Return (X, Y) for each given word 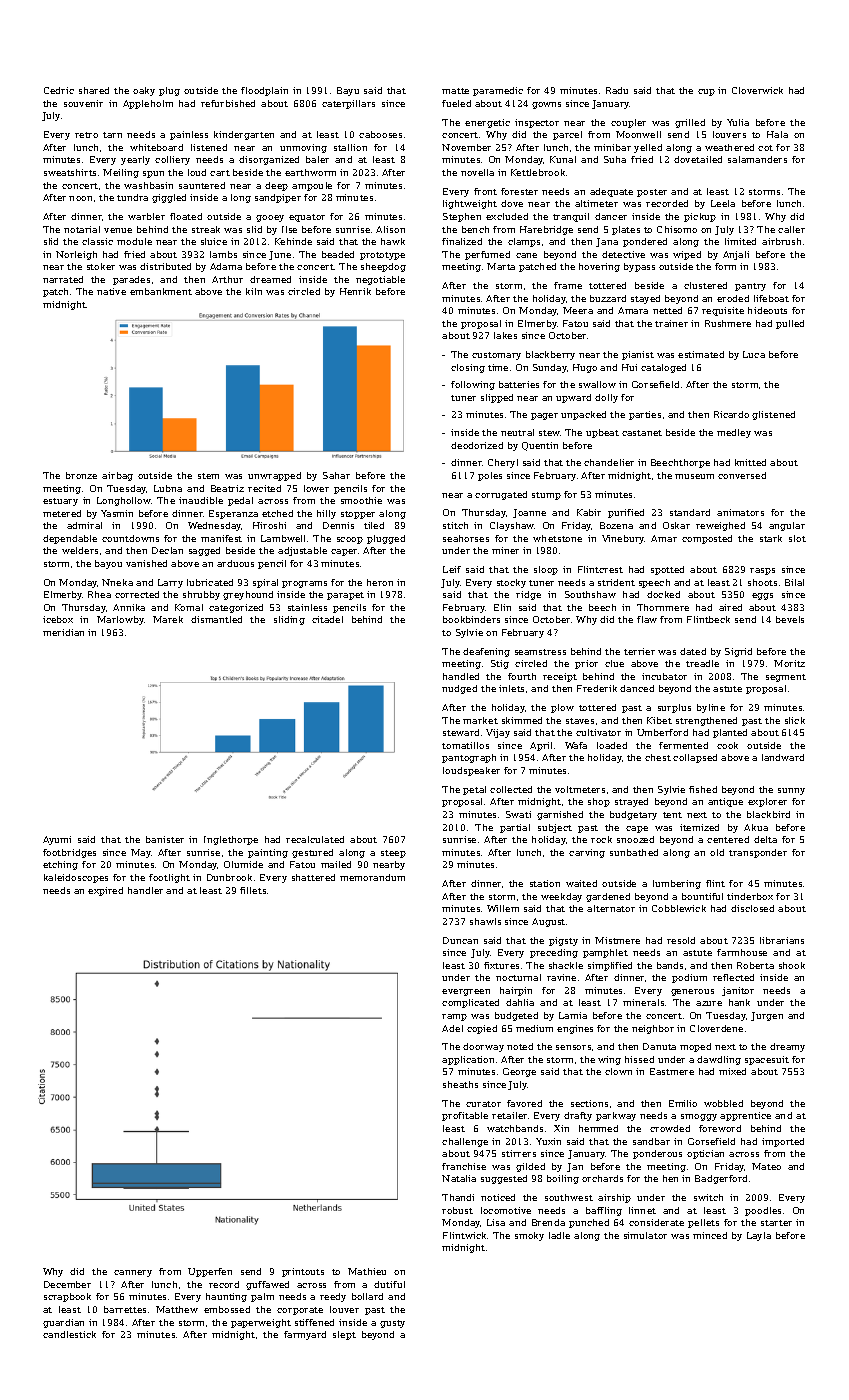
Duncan (460, 940)
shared (94, 90)
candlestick (69, 1334)
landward (783, 757)
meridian (63, 632)
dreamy (787, 1047)
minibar (612, 147)
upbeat (602, 433)
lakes (505, 335)
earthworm (310, 172)
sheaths (460, 1084)
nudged (459, 689)
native (111, 291)
